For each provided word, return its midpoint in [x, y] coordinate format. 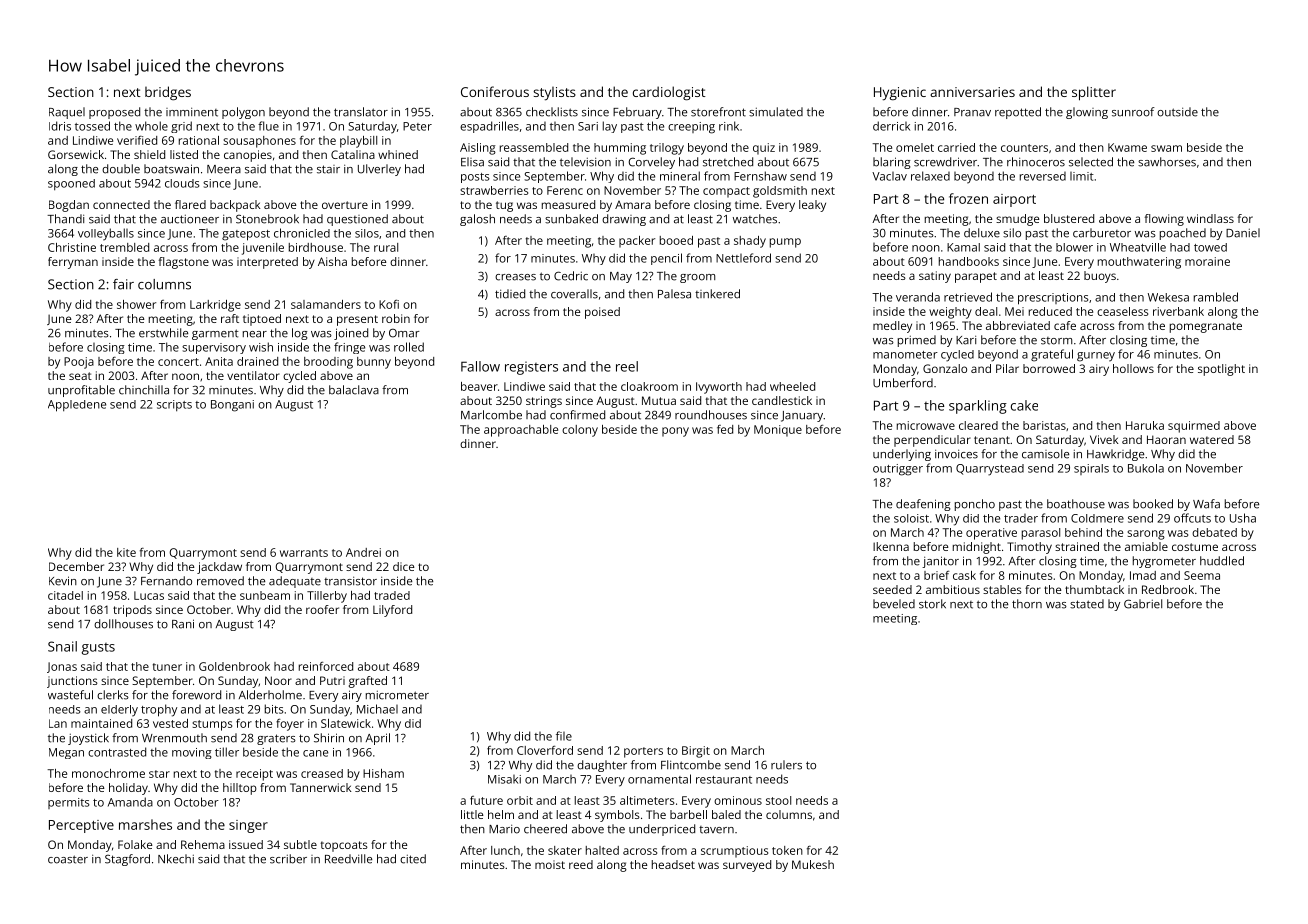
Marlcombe [491, 415]
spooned [71, 184]
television [585, 162]
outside [1177, 112]
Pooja [79, 363]
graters [276, 739]
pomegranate [1206, 327]
